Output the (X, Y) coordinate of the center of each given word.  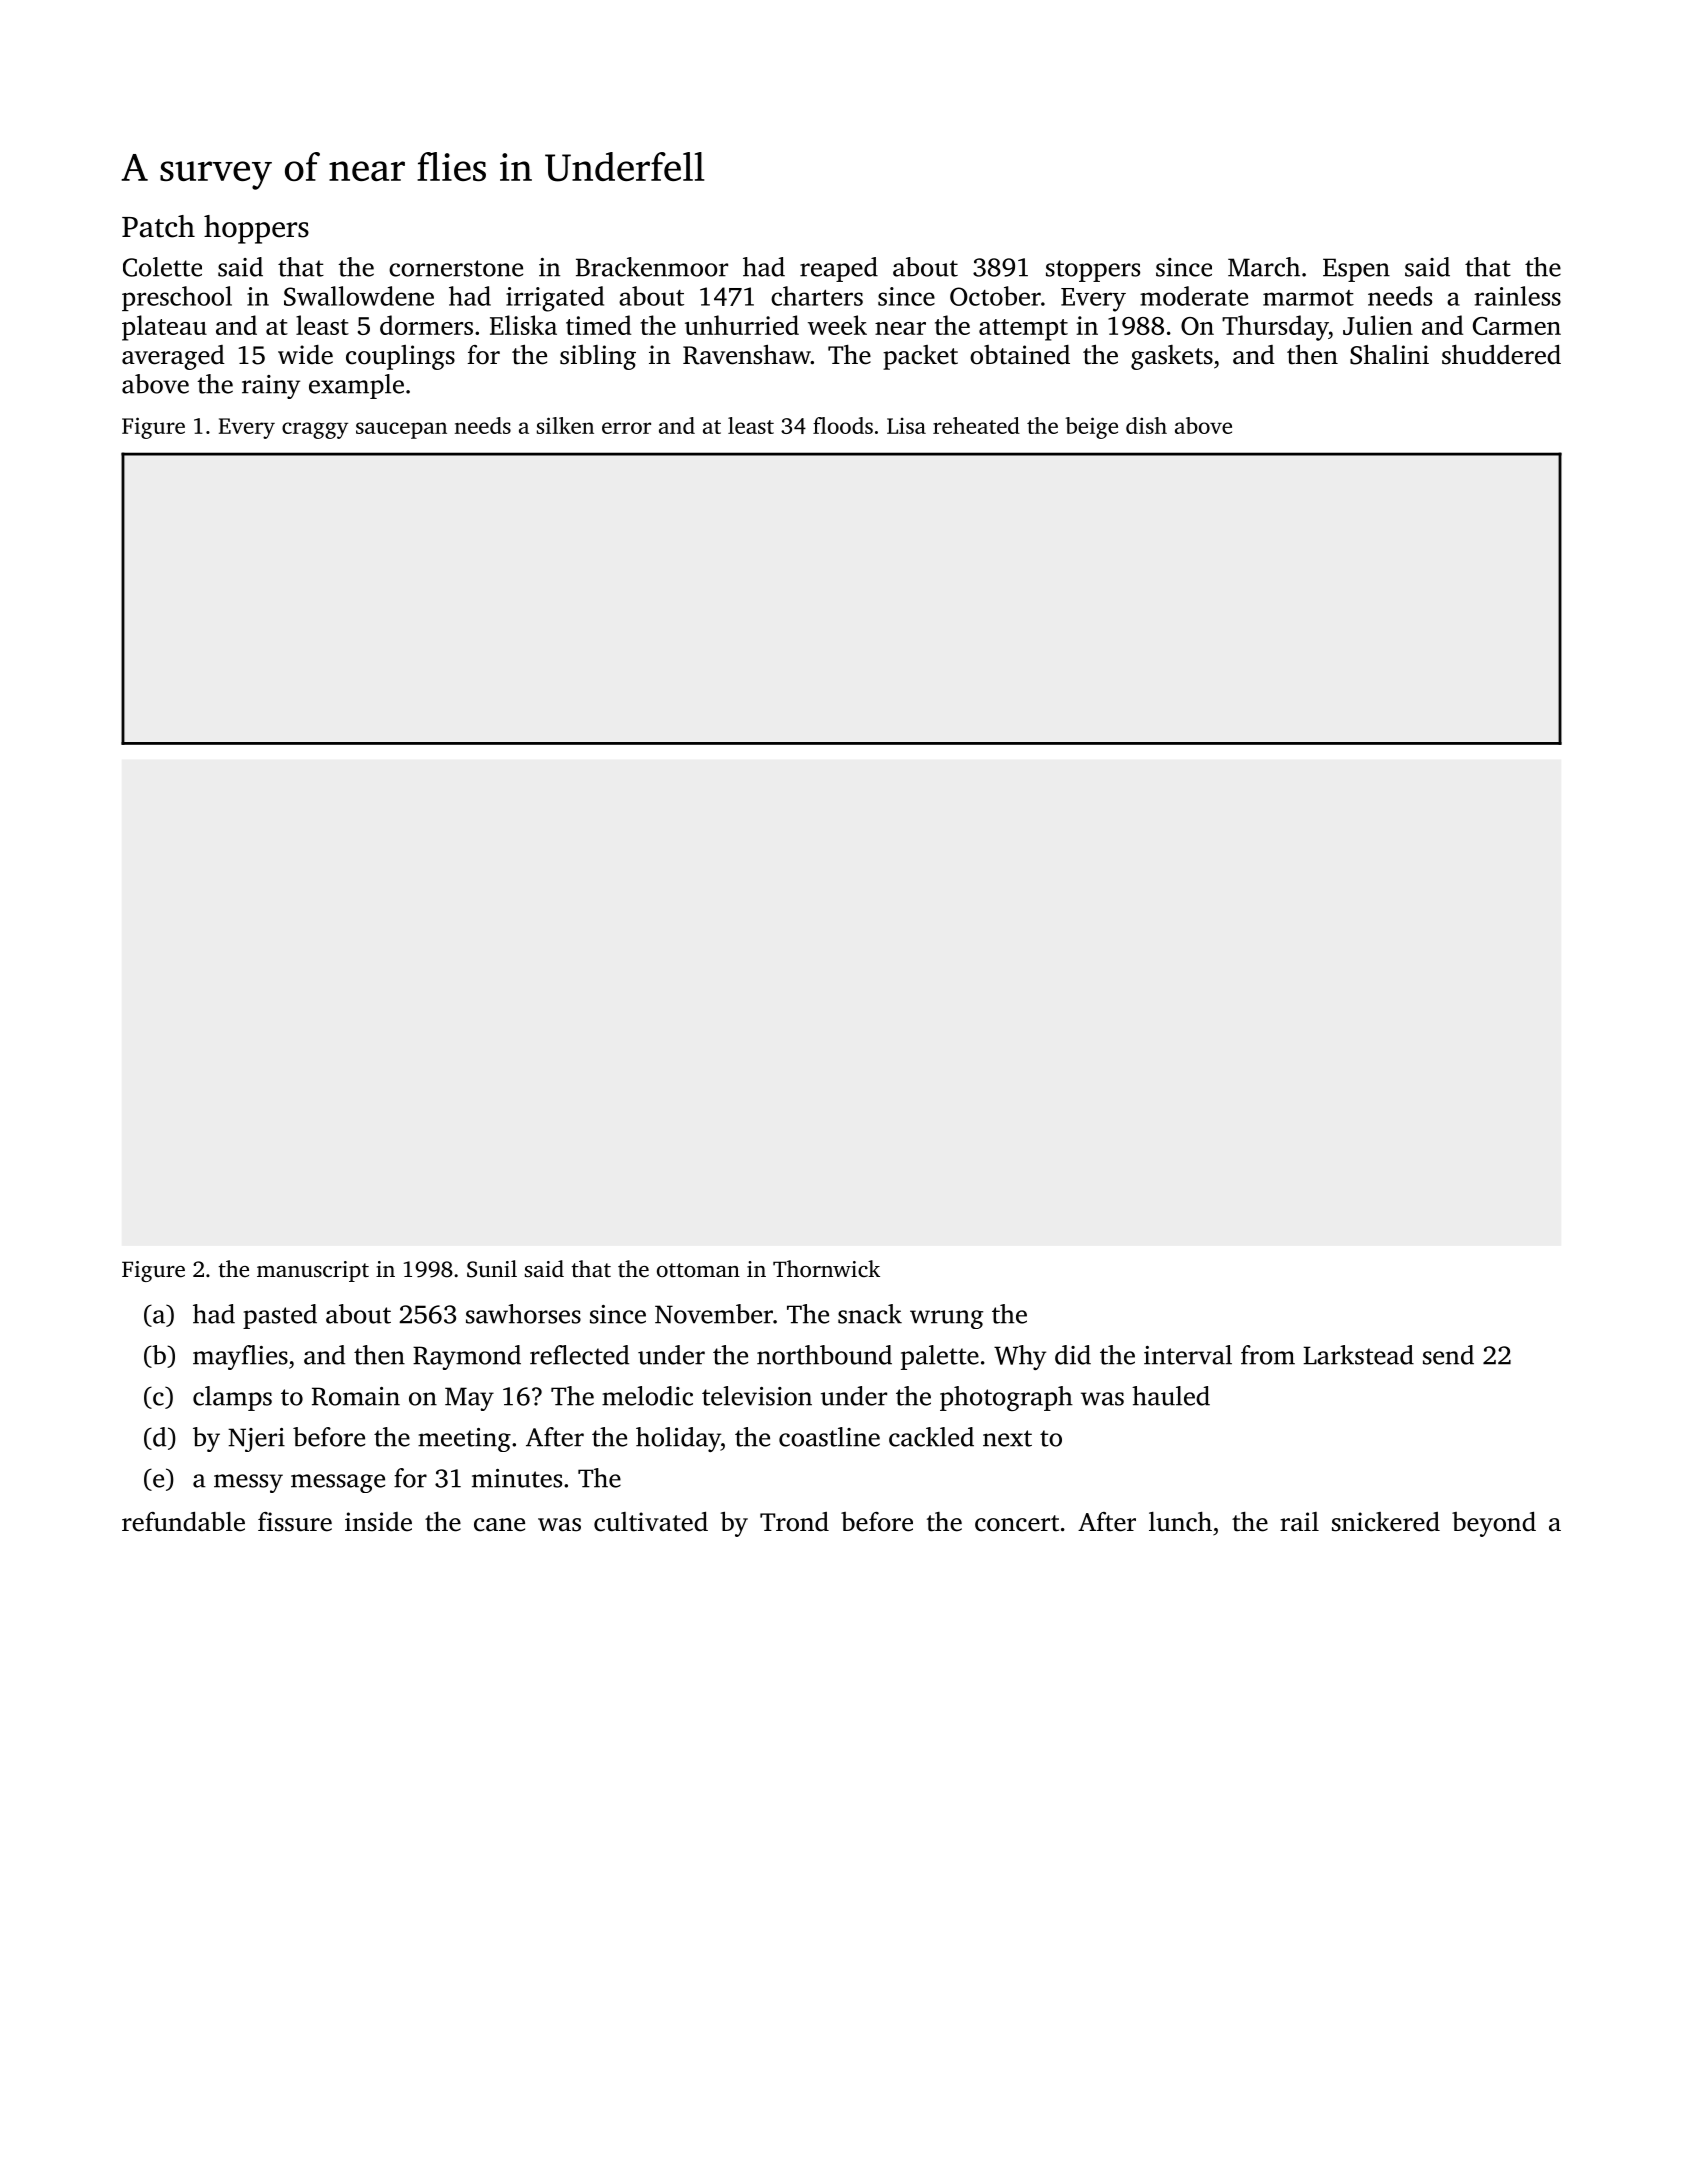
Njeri (256, 1440)
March (1264, 267)
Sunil (492, 1269)
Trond (794, 1522)
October (995, 296)
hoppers (256, 229)
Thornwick (826, 1268)
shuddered (1501, 355)
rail (1299, 1522)
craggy (315, 430)
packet (920, 357)
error (626, 428)
